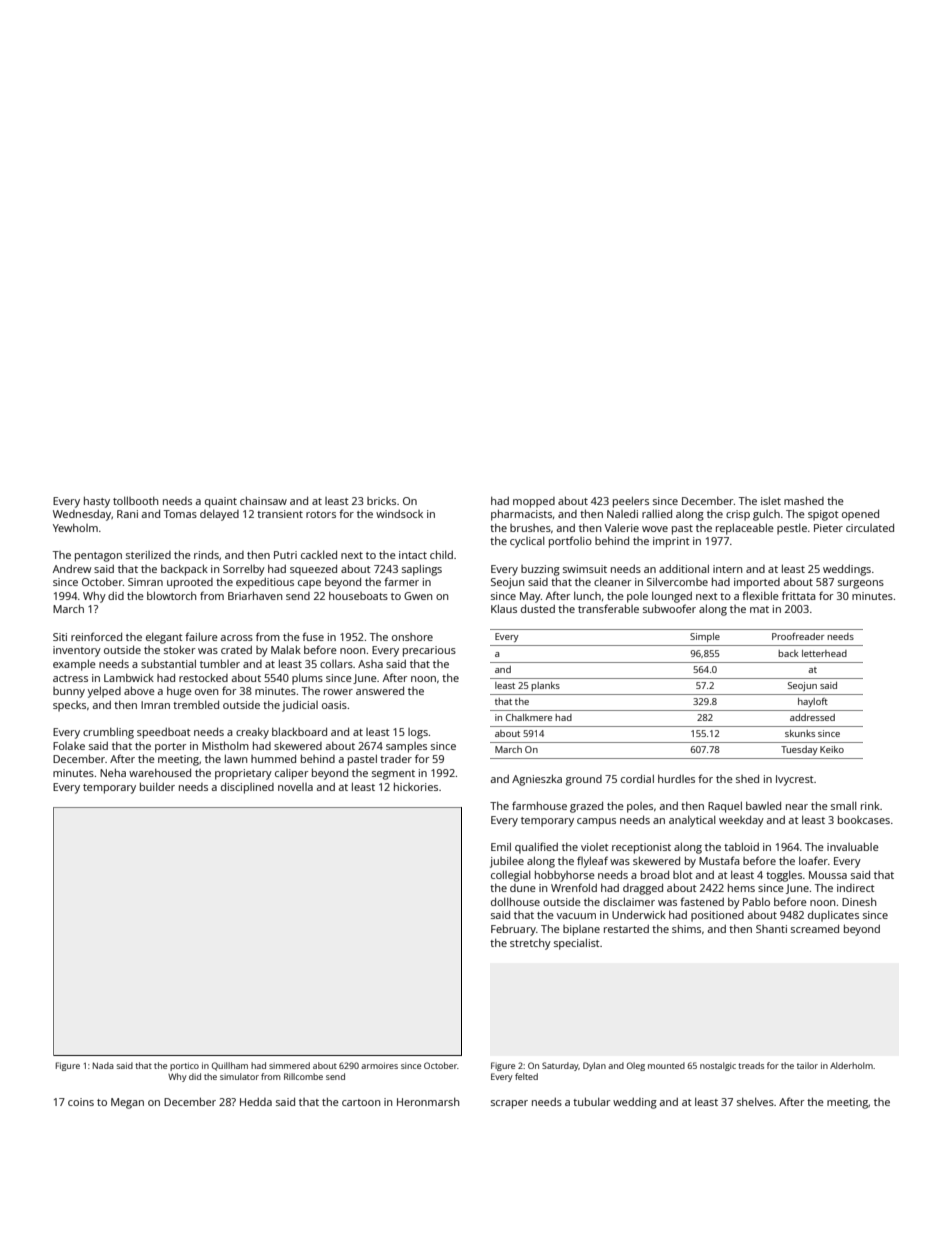 This image has height=1233, width=952. What do you see at coordinates (534, 502) in the image?
I see `mopped` at bounding box center [534, 502].
